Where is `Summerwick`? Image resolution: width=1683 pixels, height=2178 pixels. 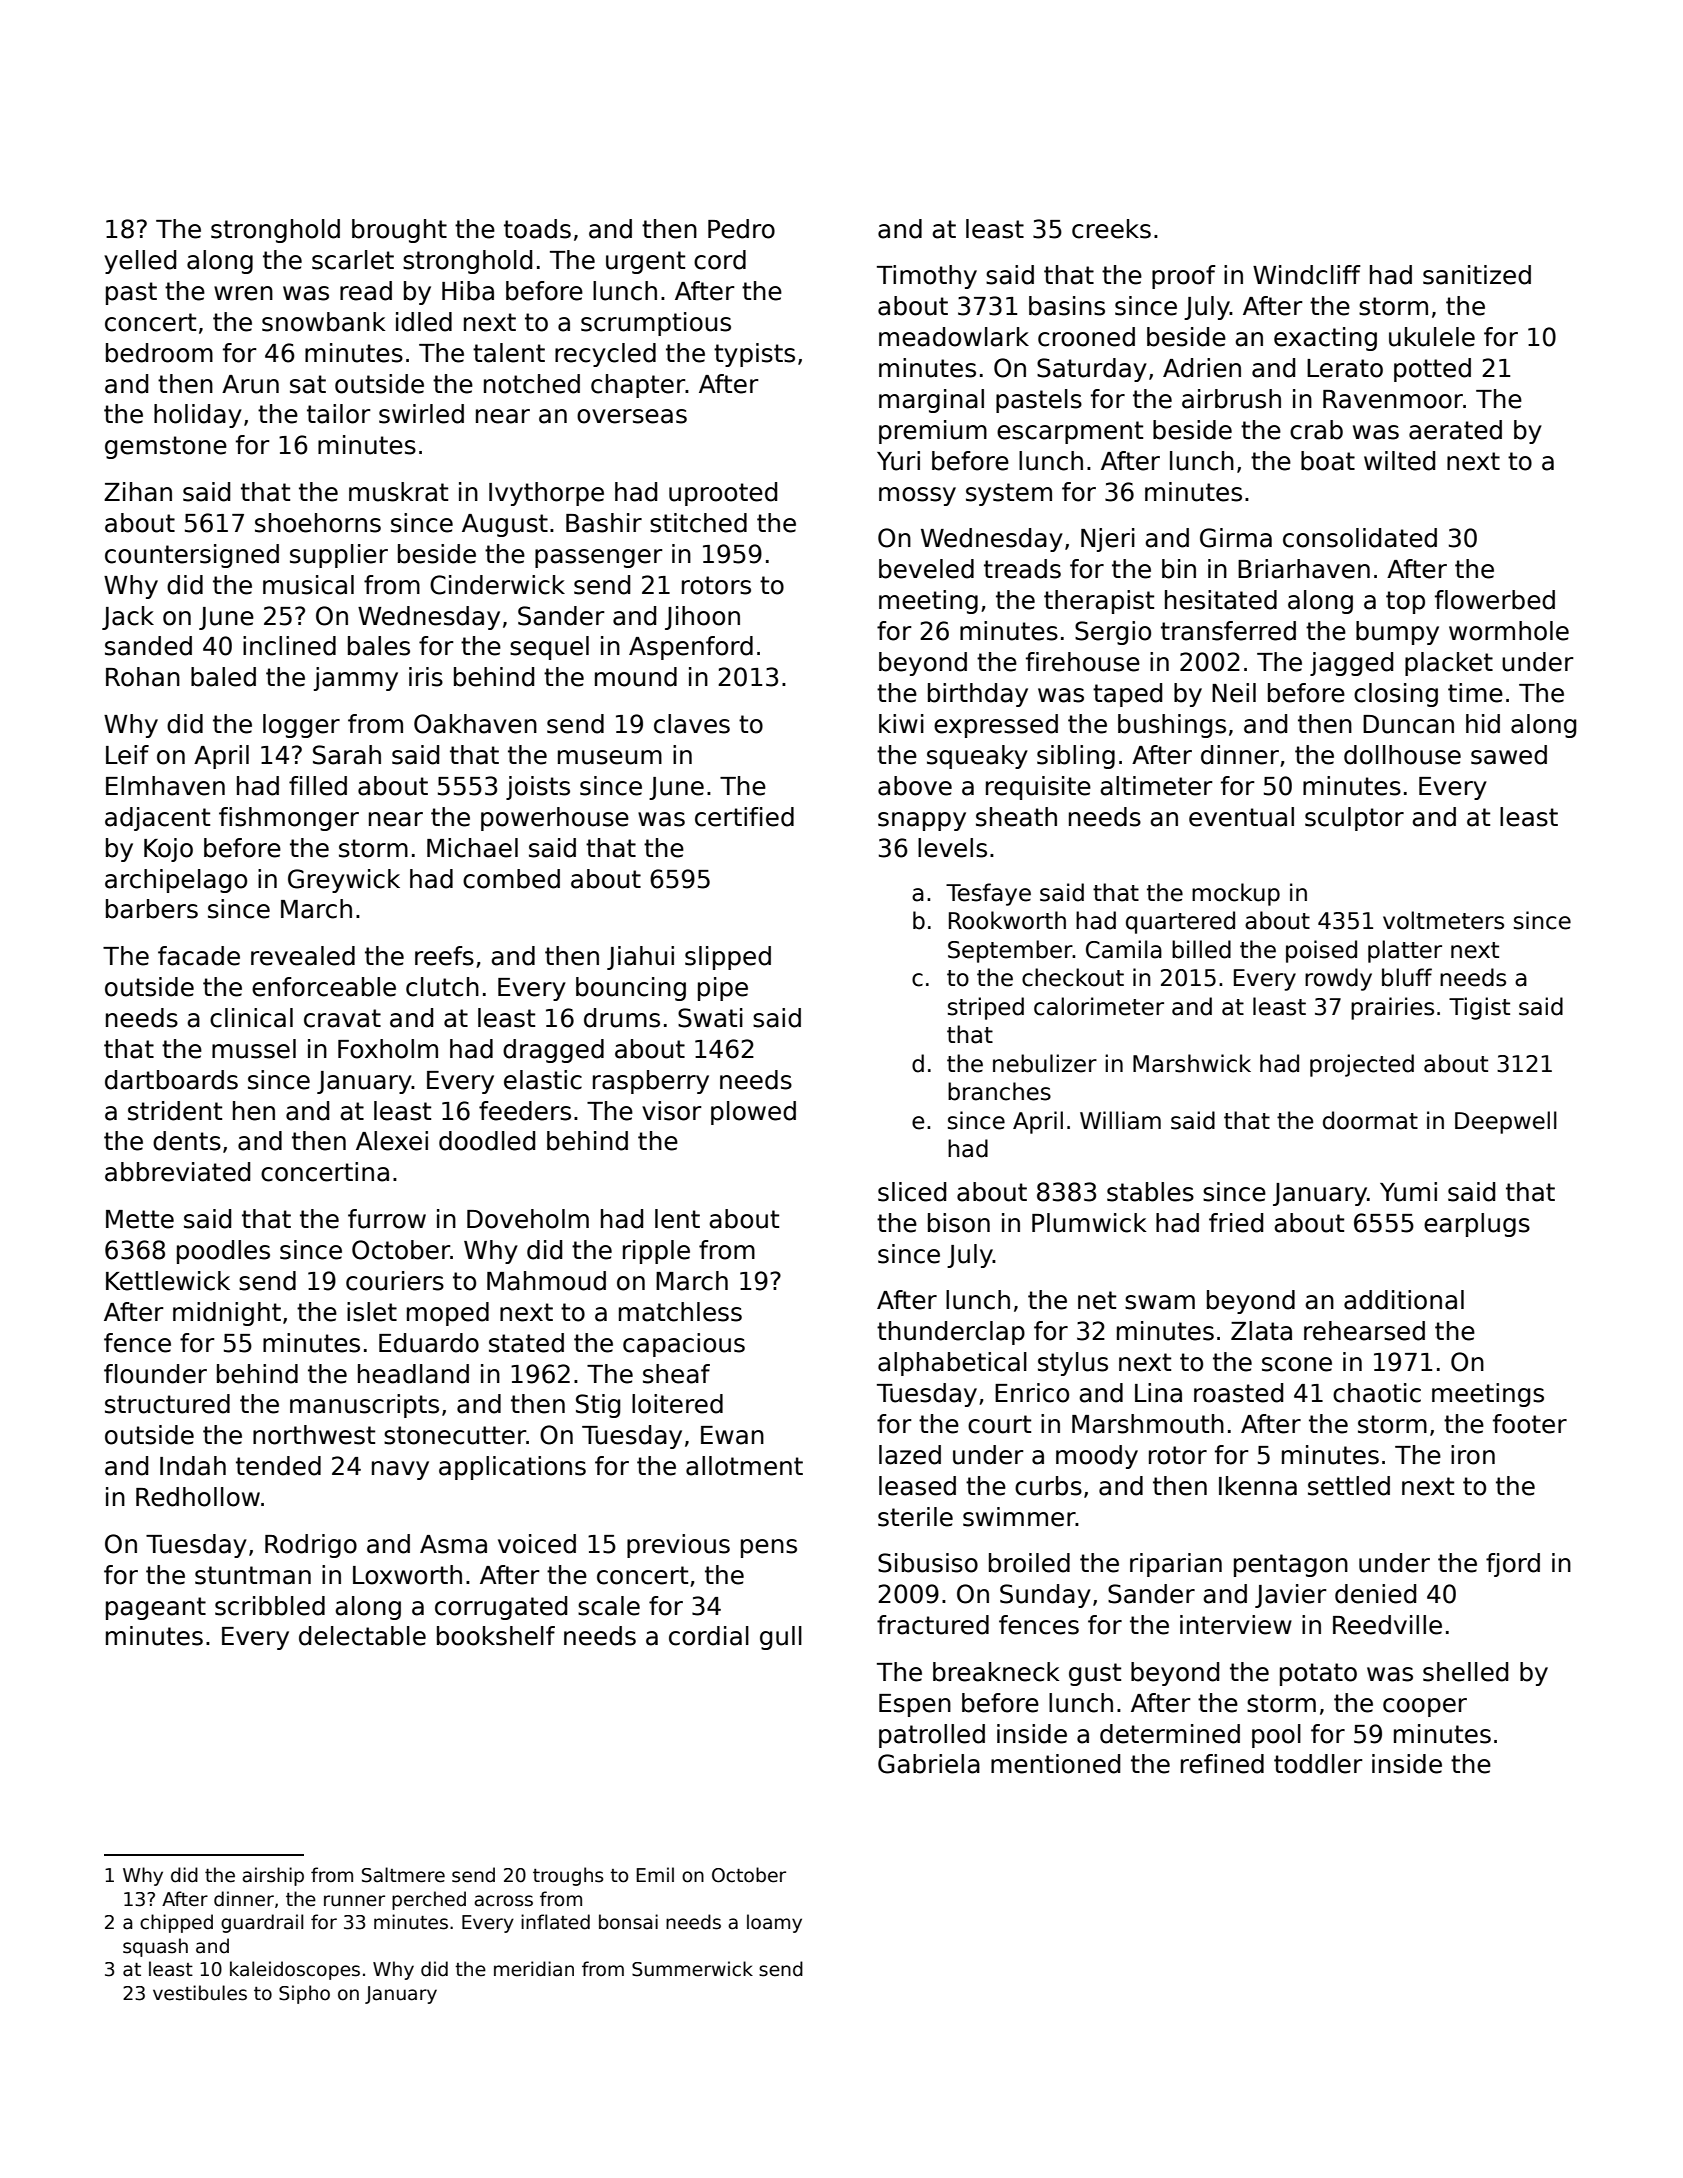 Summerwick is located at coordinates (692, 1969).
